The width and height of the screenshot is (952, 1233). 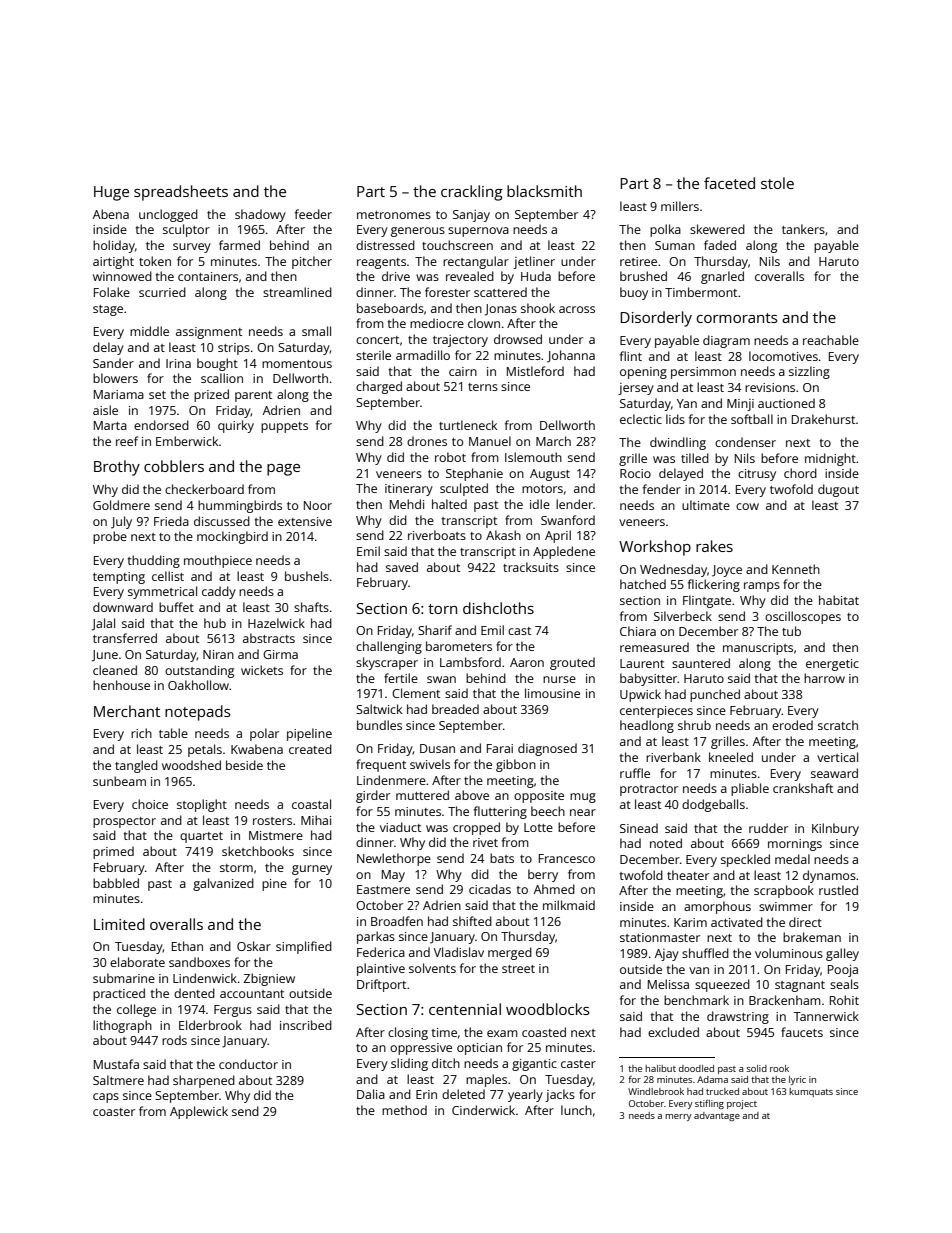 I want to click on spreadsheets, so click(x=181, y=193).
